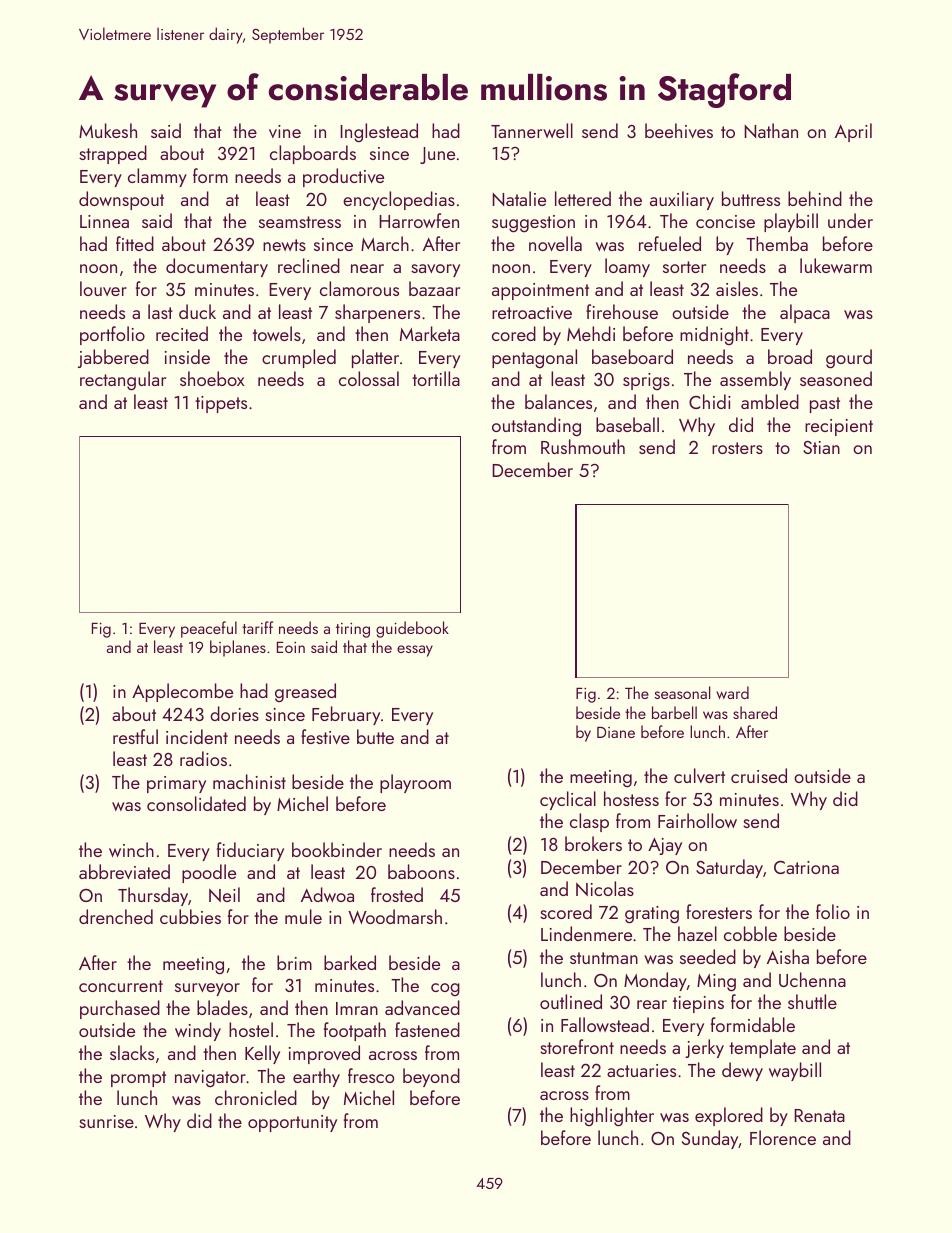  I want to click on guidebook, so click(412, 629).
